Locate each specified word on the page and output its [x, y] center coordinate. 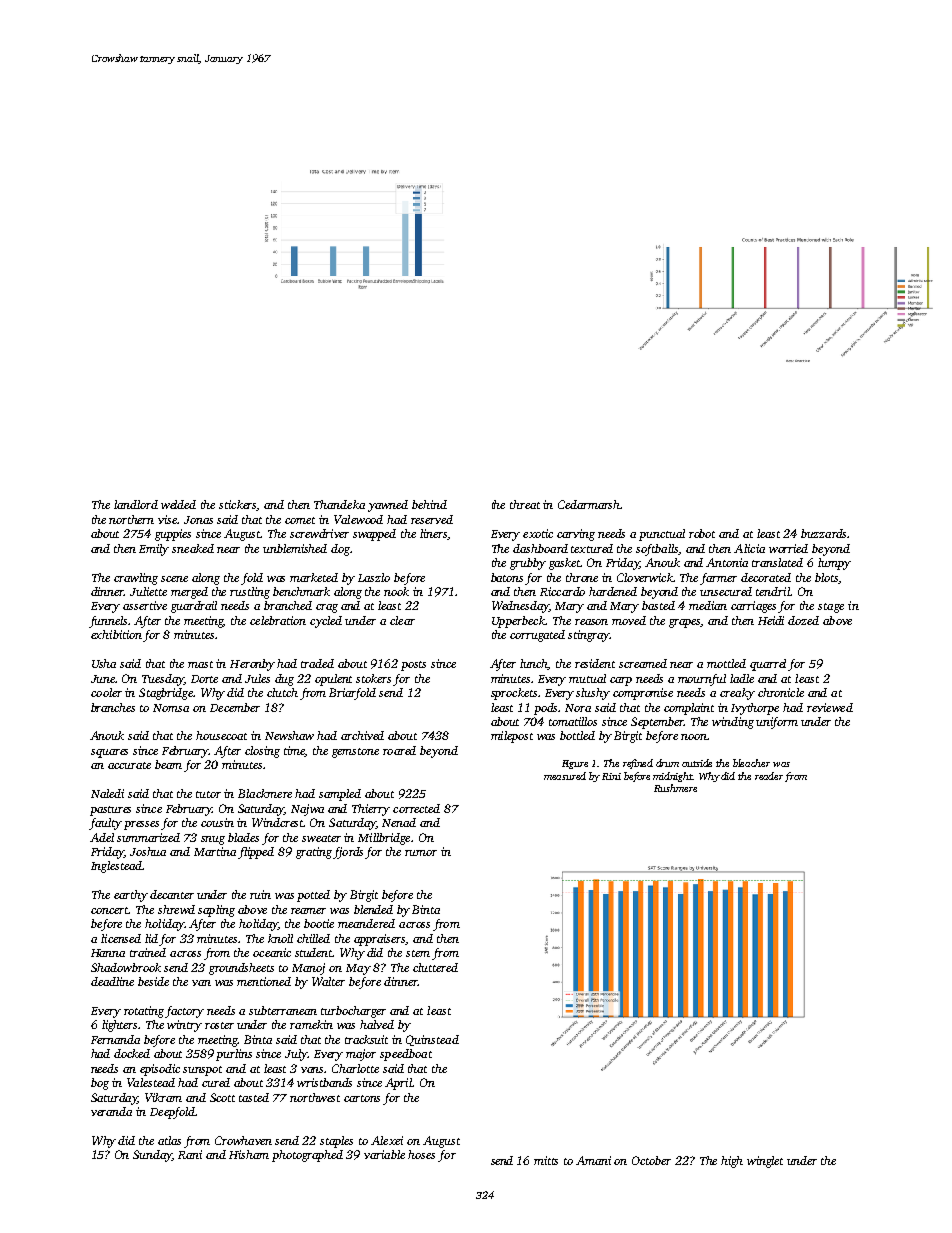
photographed [307, 1156]
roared [399, 750]
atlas [169, 1140]
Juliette [148, 591]
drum [667, 763]
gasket [565, 564]
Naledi [107, 793]
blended [373, 909]
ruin [260, 894]
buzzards [823, 533]
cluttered [435, 967]
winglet [765, 1162]
